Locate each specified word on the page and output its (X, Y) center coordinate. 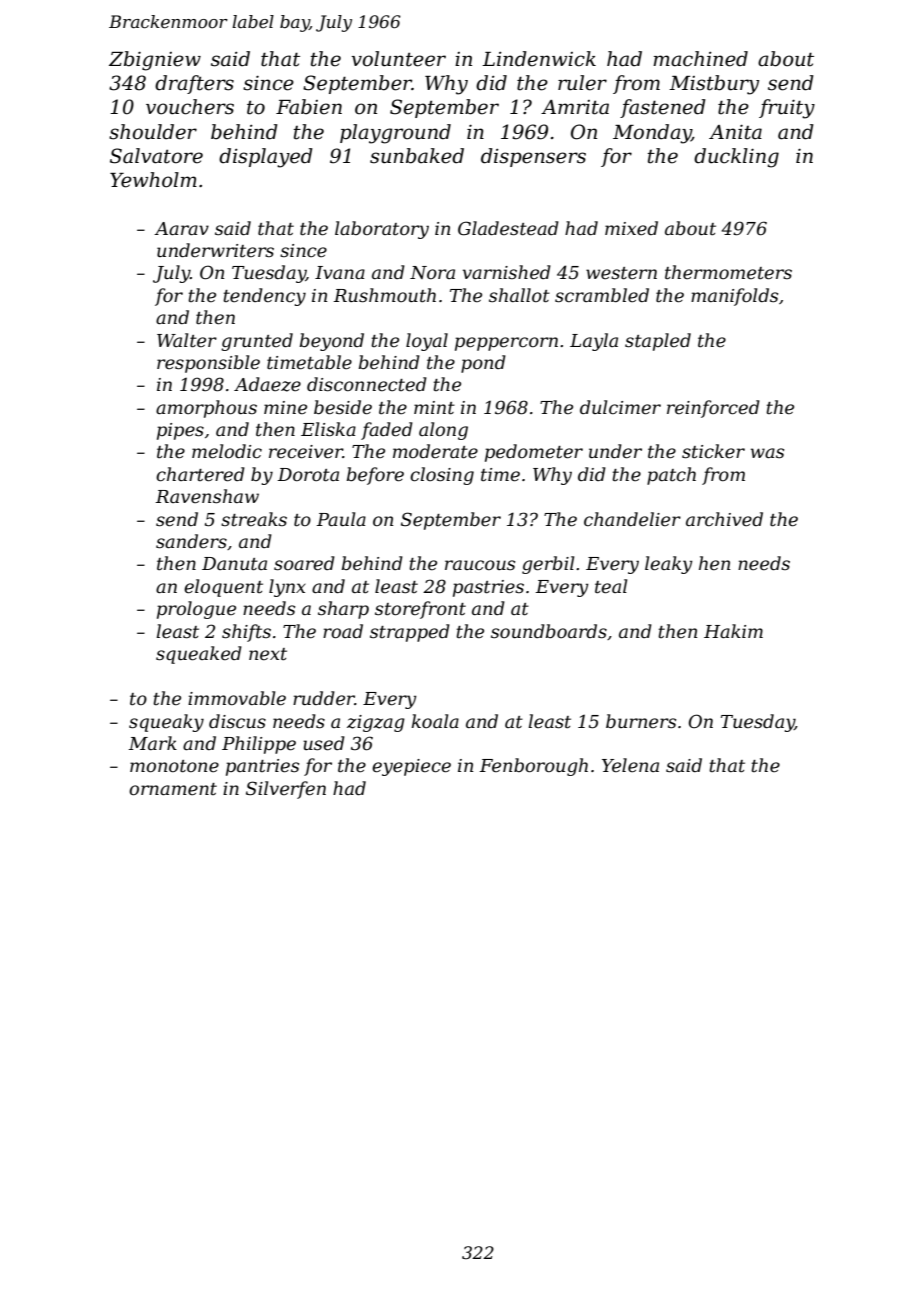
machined (700, 59)
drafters (194, 84)
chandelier (632, 519)
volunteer (399, 59)
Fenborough (533, 767)
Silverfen (286, 790)
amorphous (206, 409)
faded (387, 431)
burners (641, 721)
